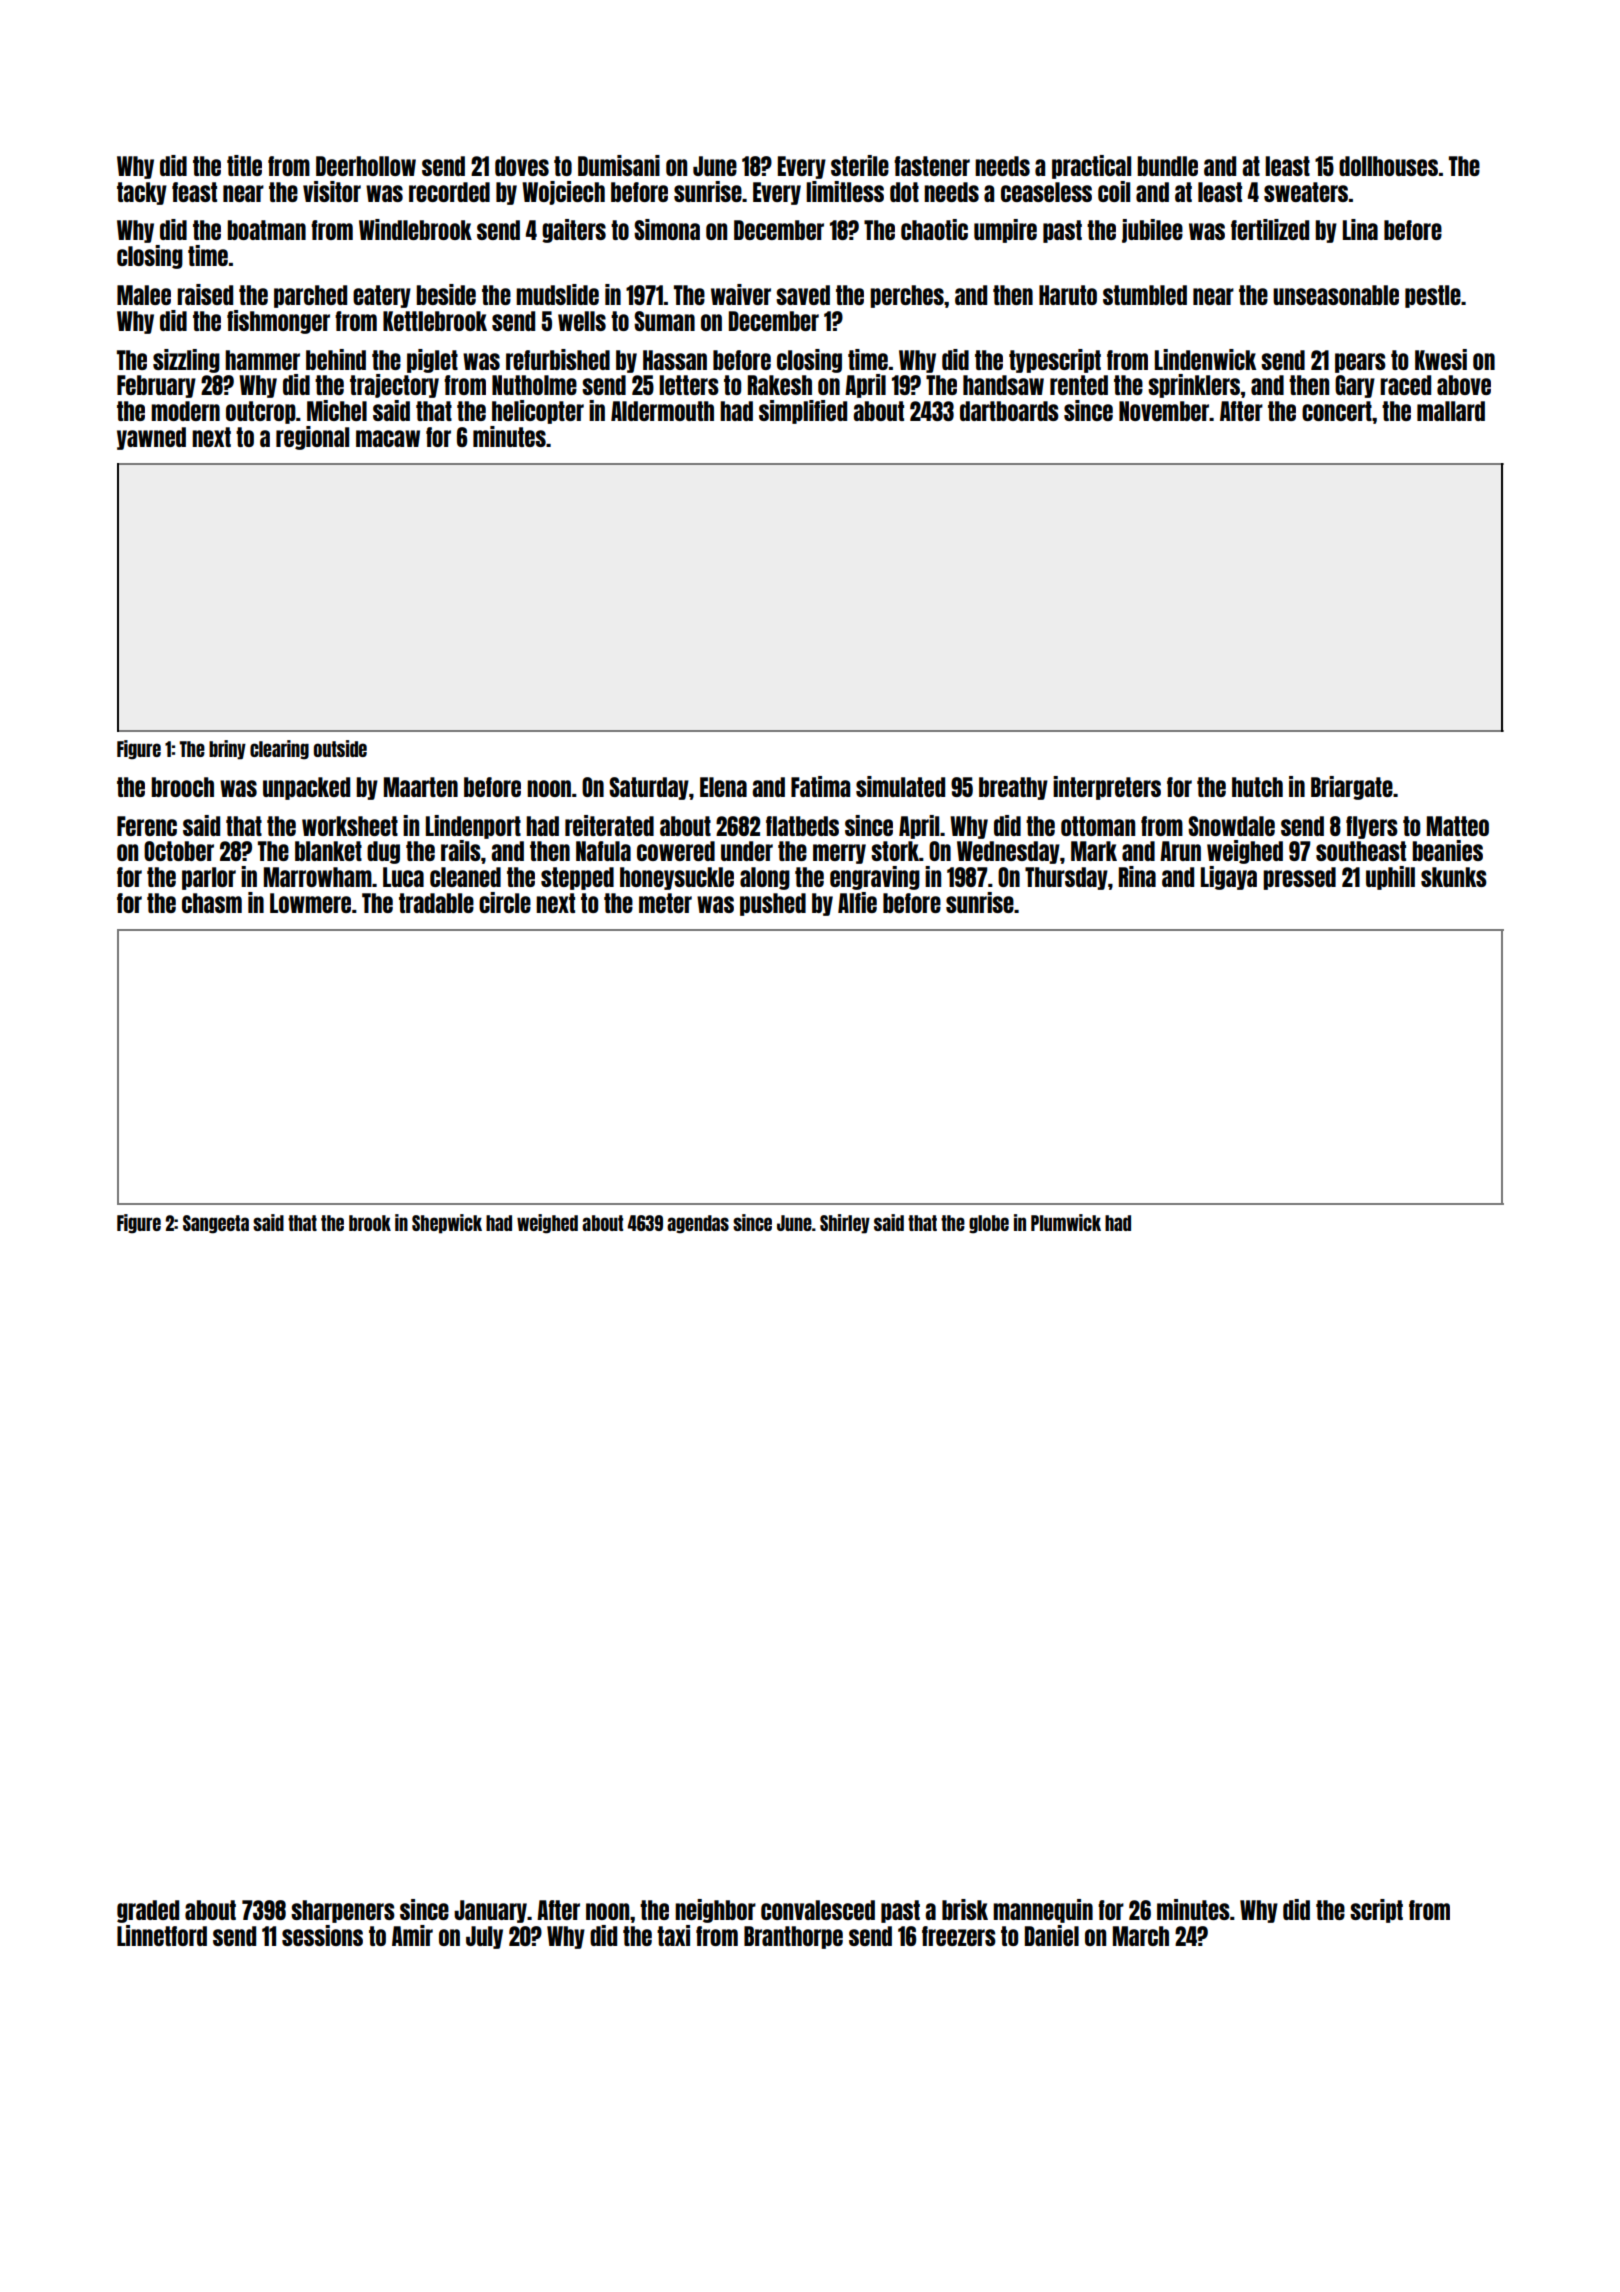 This screenshot has width=1620, height=2292. What do you see at coordinates (343, 1911) in the screenshot?
I see `sharpeners` at bounding box center [343, 1911].
